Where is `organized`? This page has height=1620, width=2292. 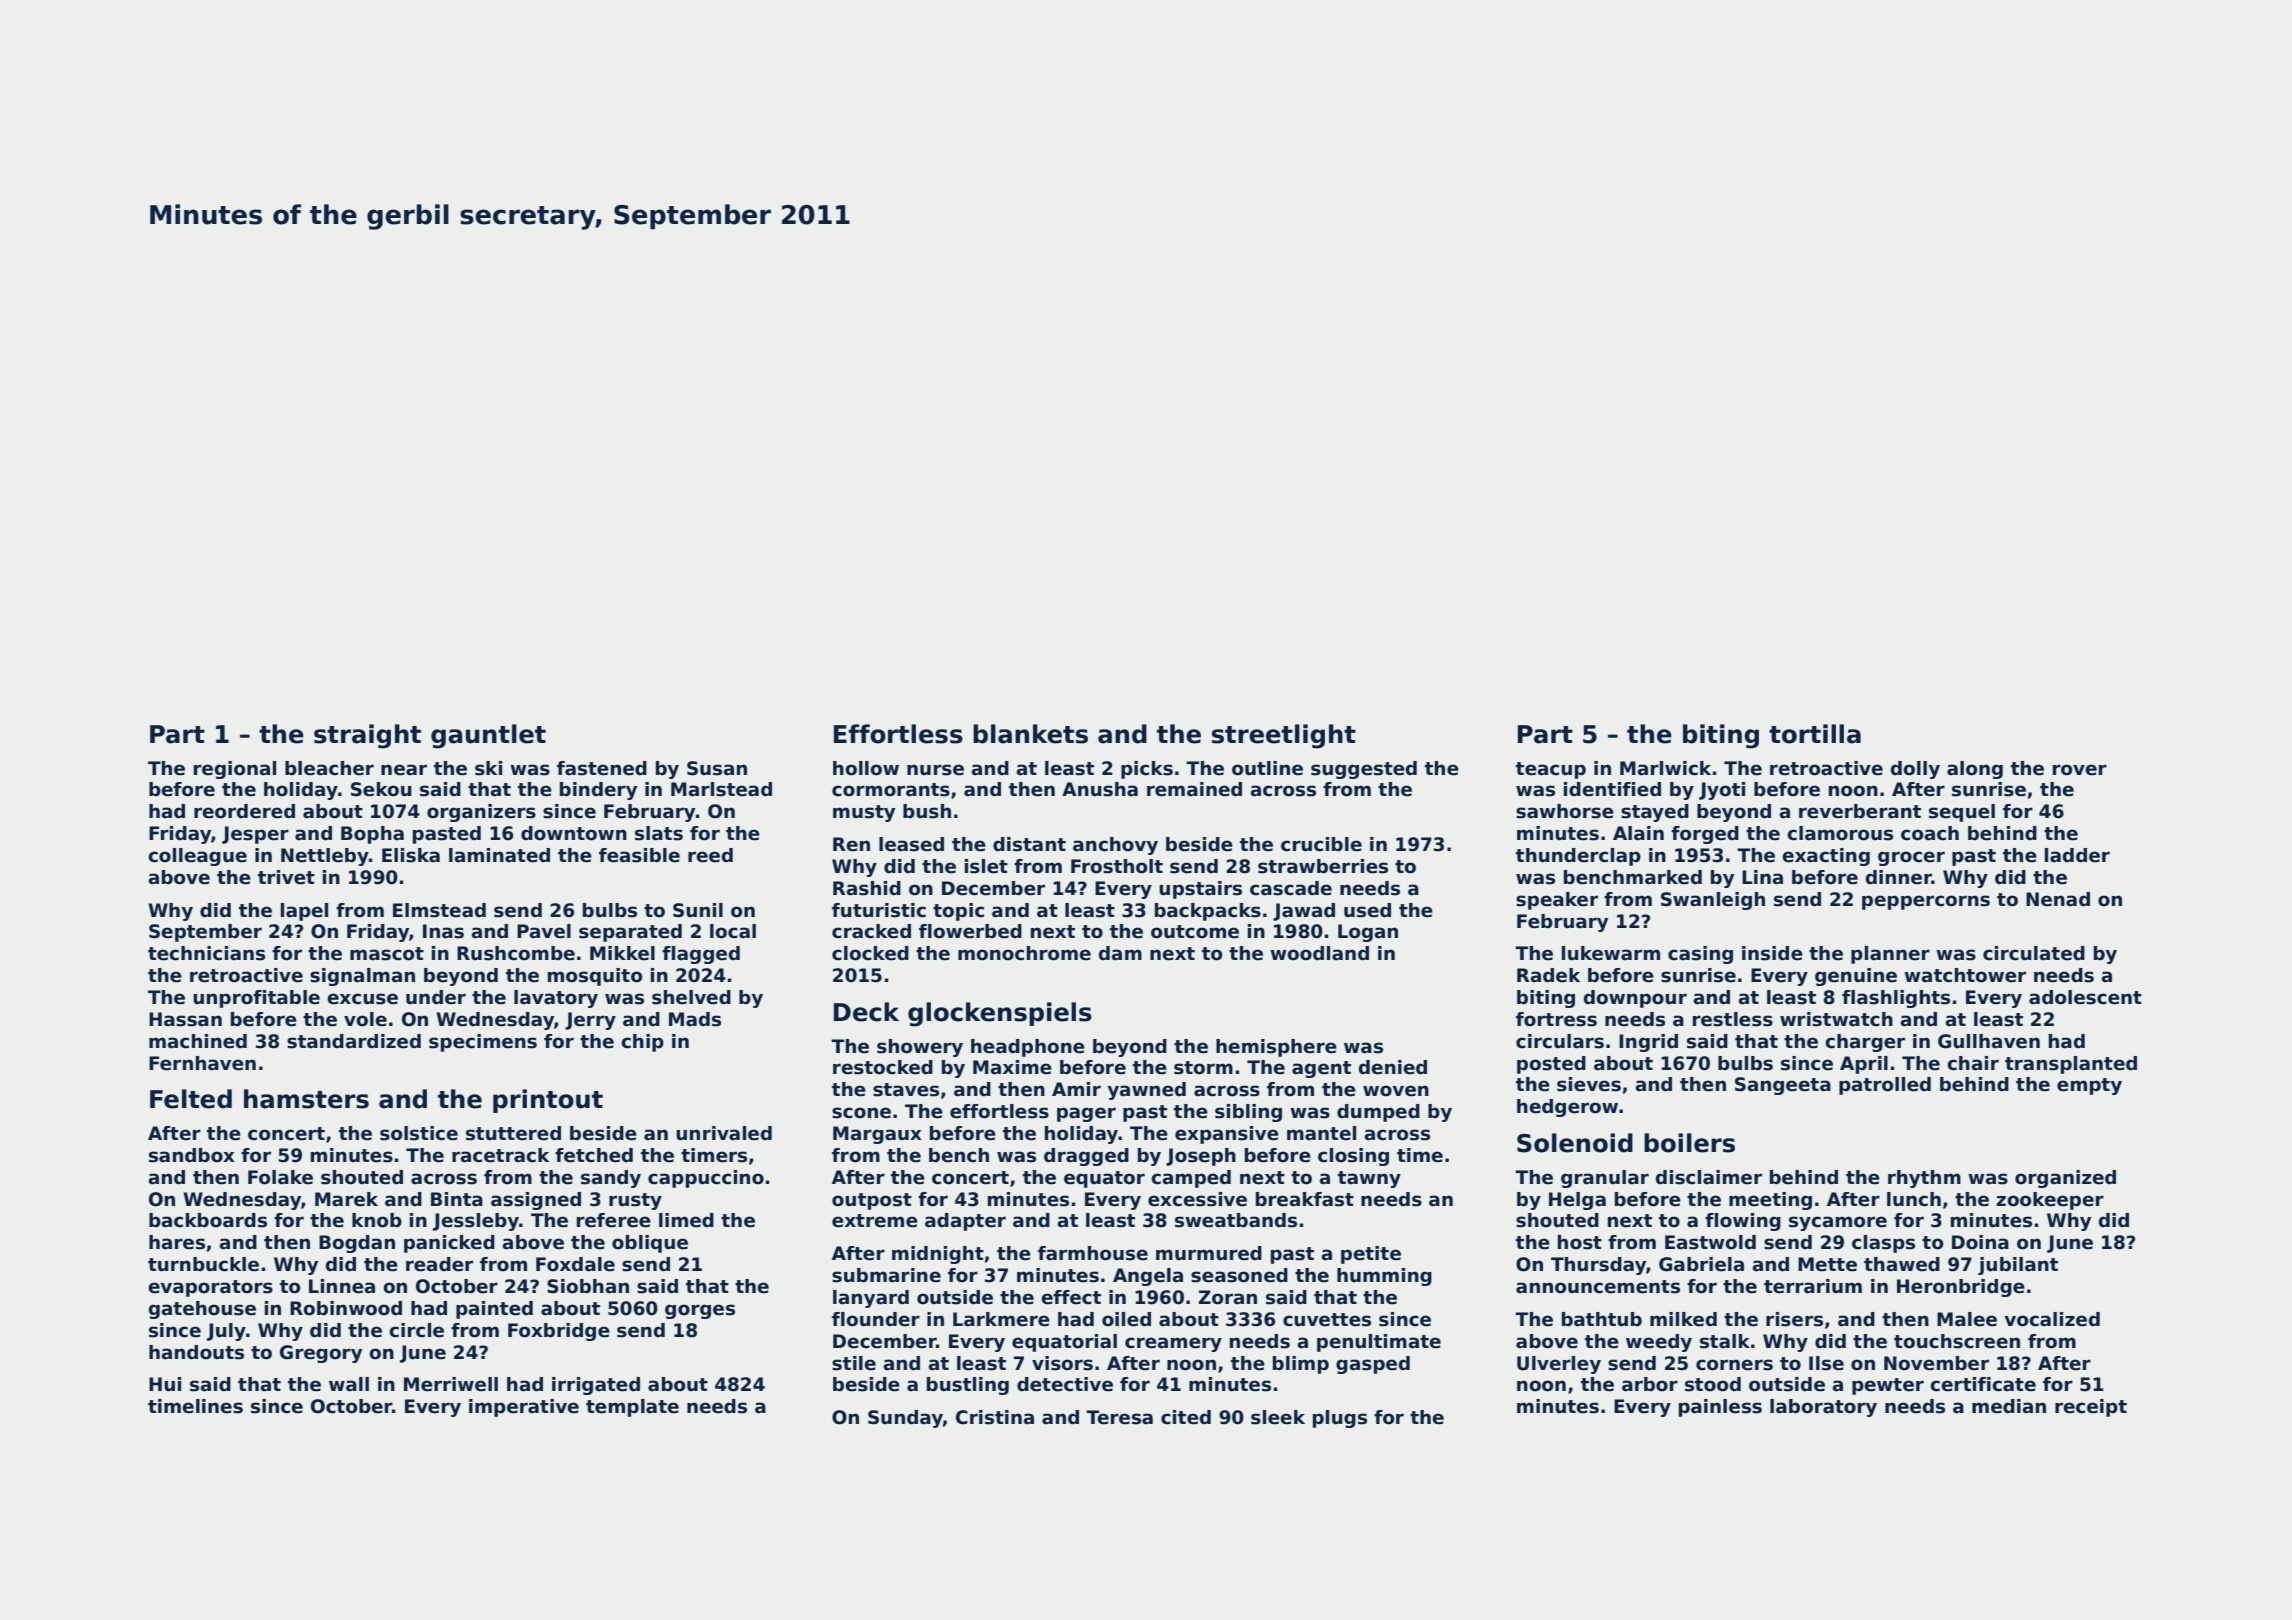 organized is located at coordinates (2065, 1179).
